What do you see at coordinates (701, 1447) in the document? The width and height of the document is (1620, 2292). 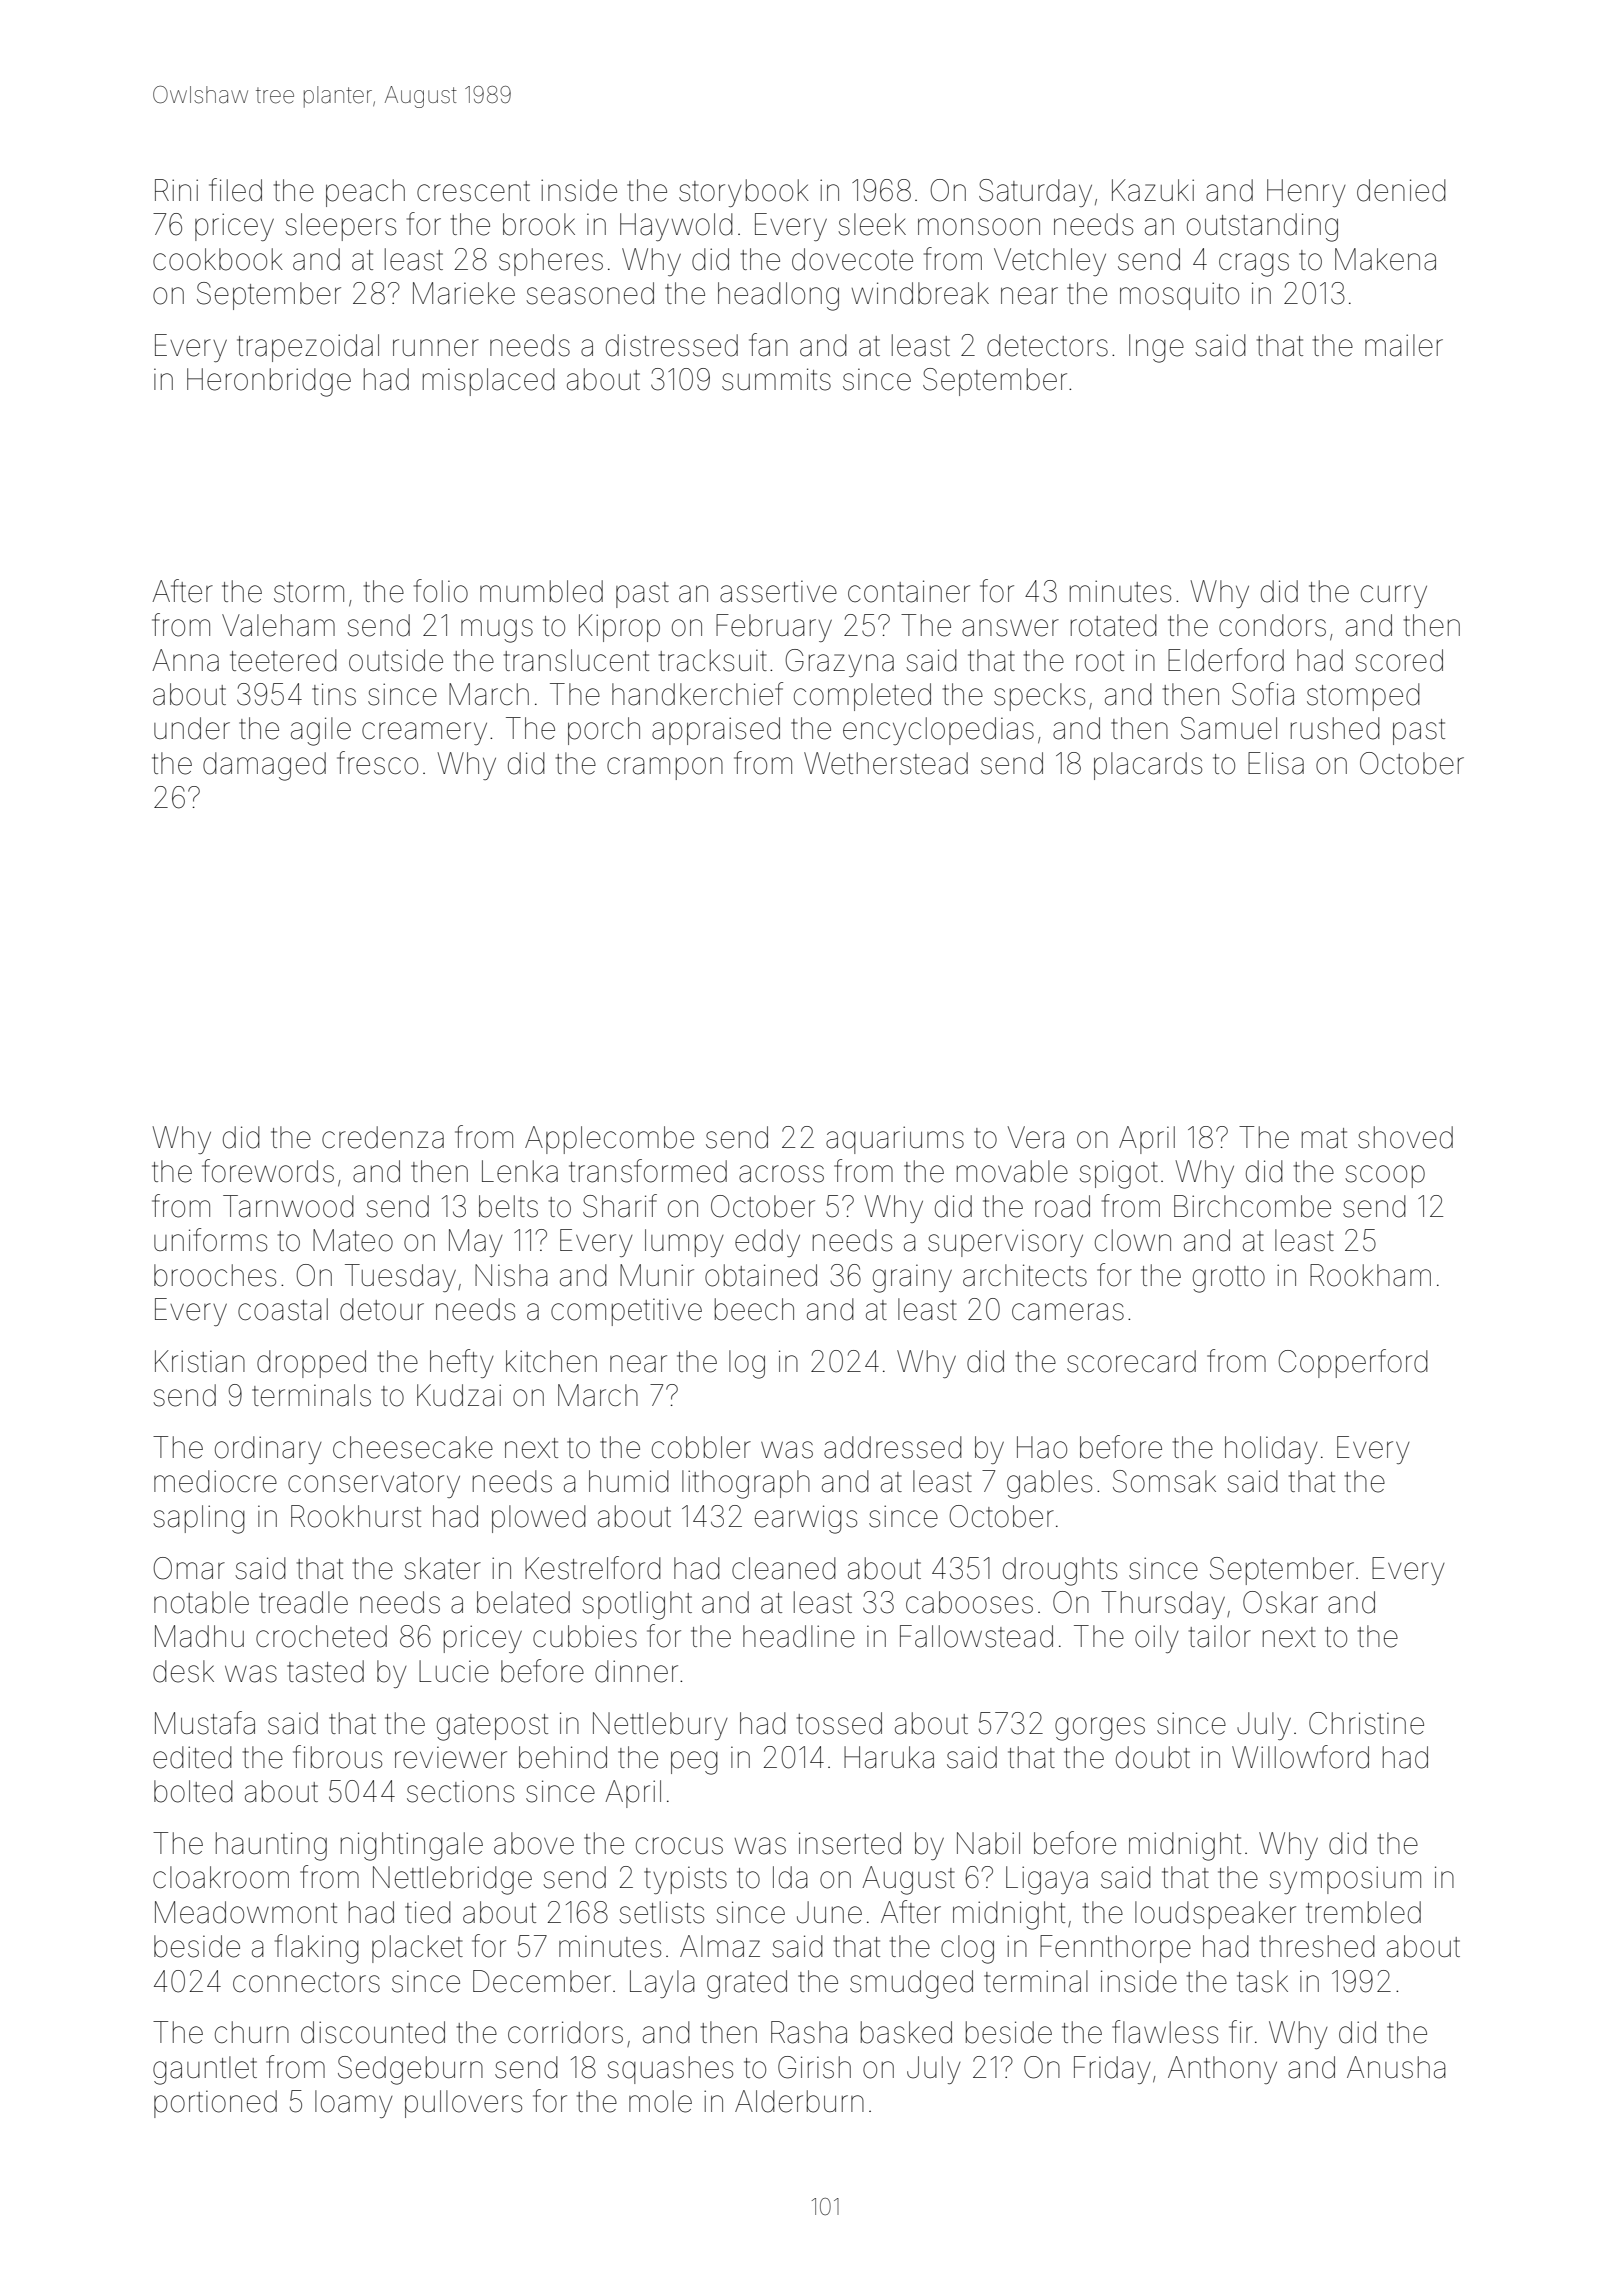 I see `cobbler` at bounding box center [701, 1447].
